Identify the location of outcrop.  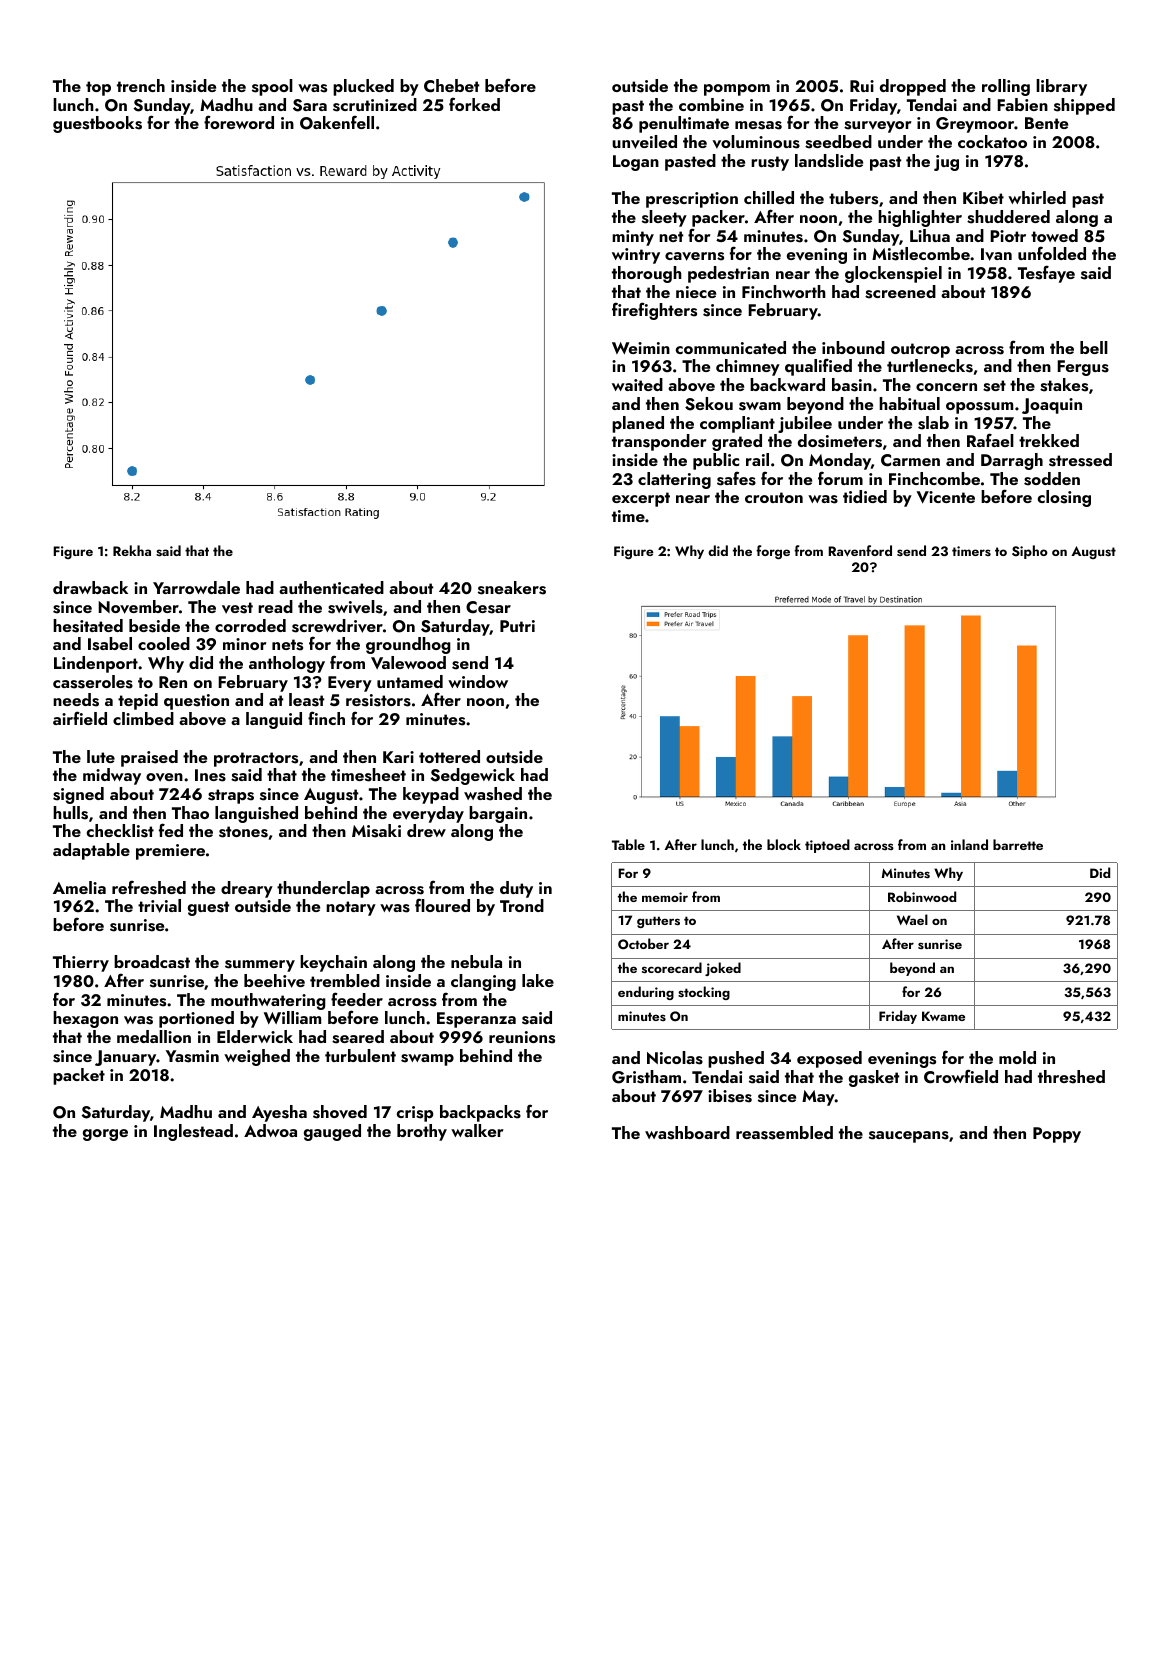
(920, 350).
